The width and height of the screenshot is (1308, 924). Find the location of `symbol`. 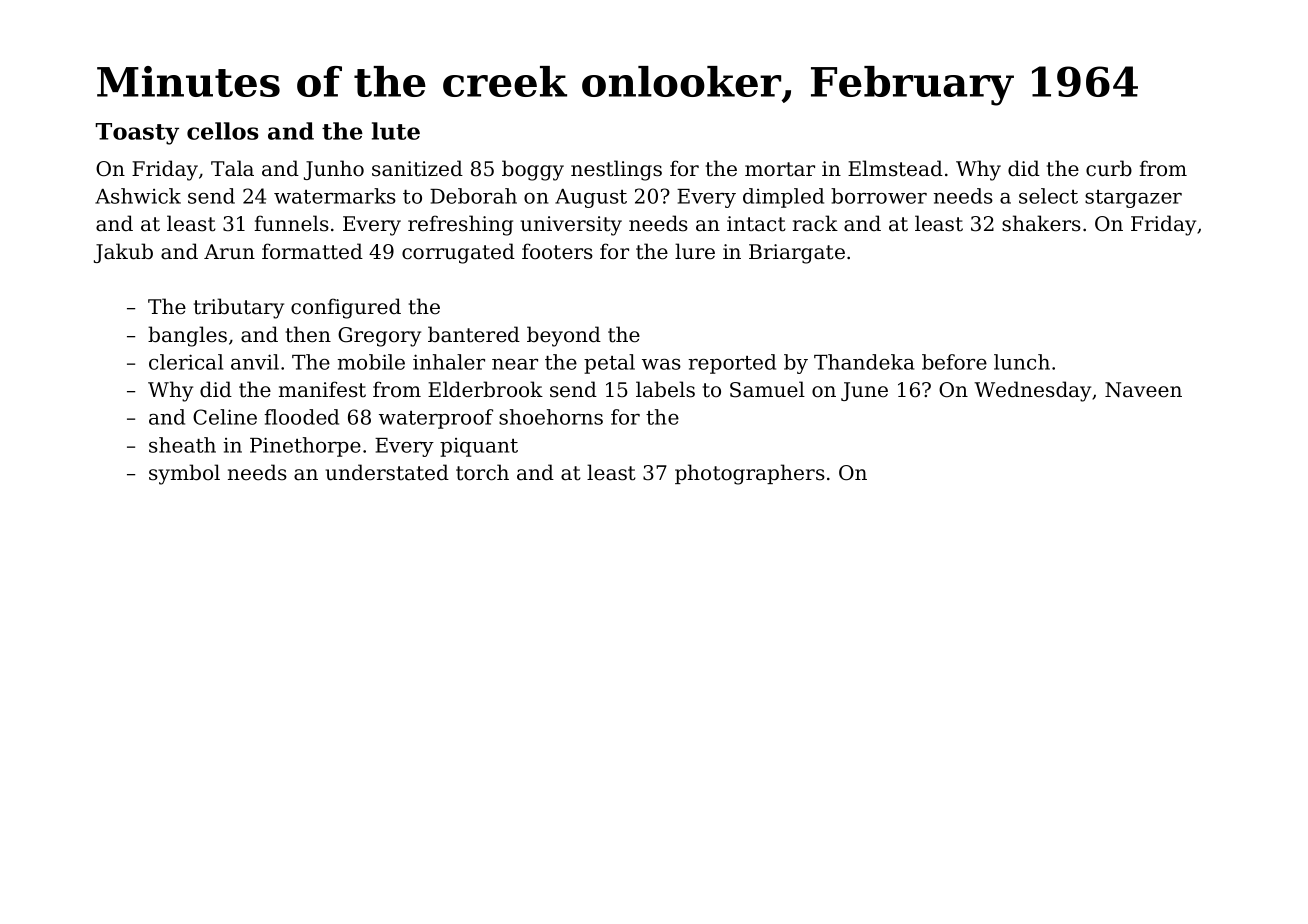

symbol is located at coordinates (184, 474).
